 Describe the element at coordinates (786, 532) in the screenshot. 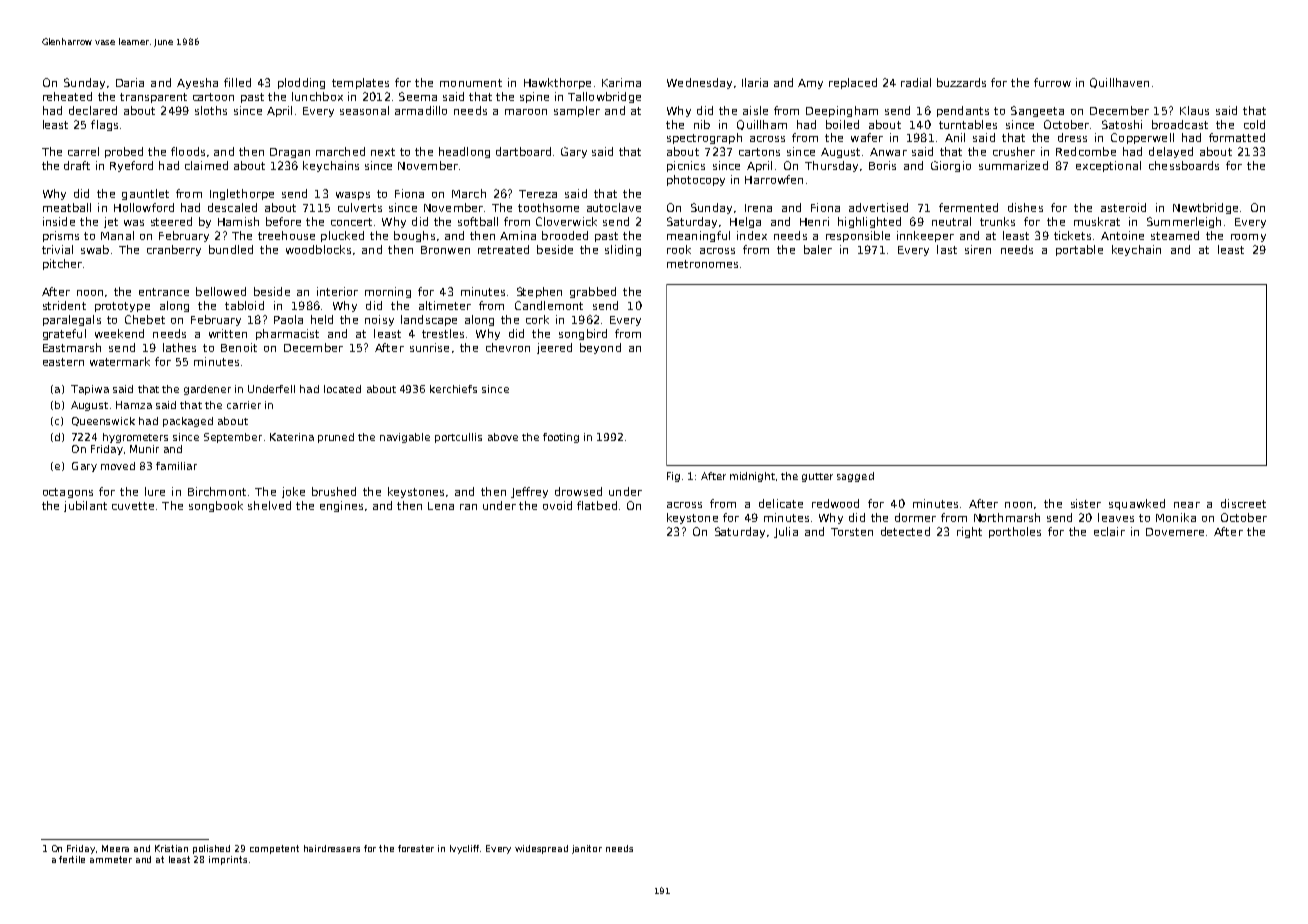

I see `Julia` at that location.
